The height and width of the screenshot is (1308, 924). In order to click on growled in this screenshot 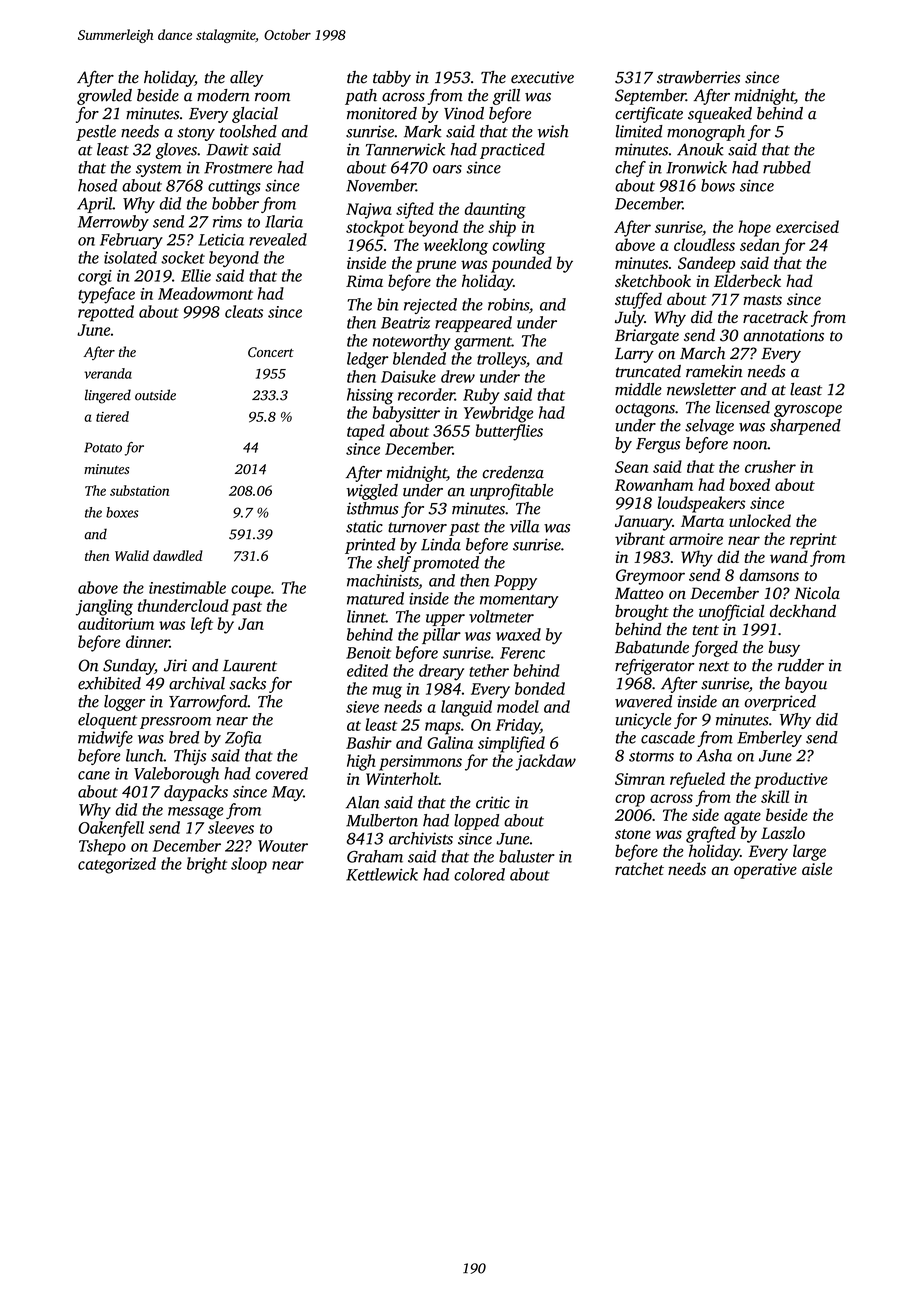, I will do `click(104, 97)`.
